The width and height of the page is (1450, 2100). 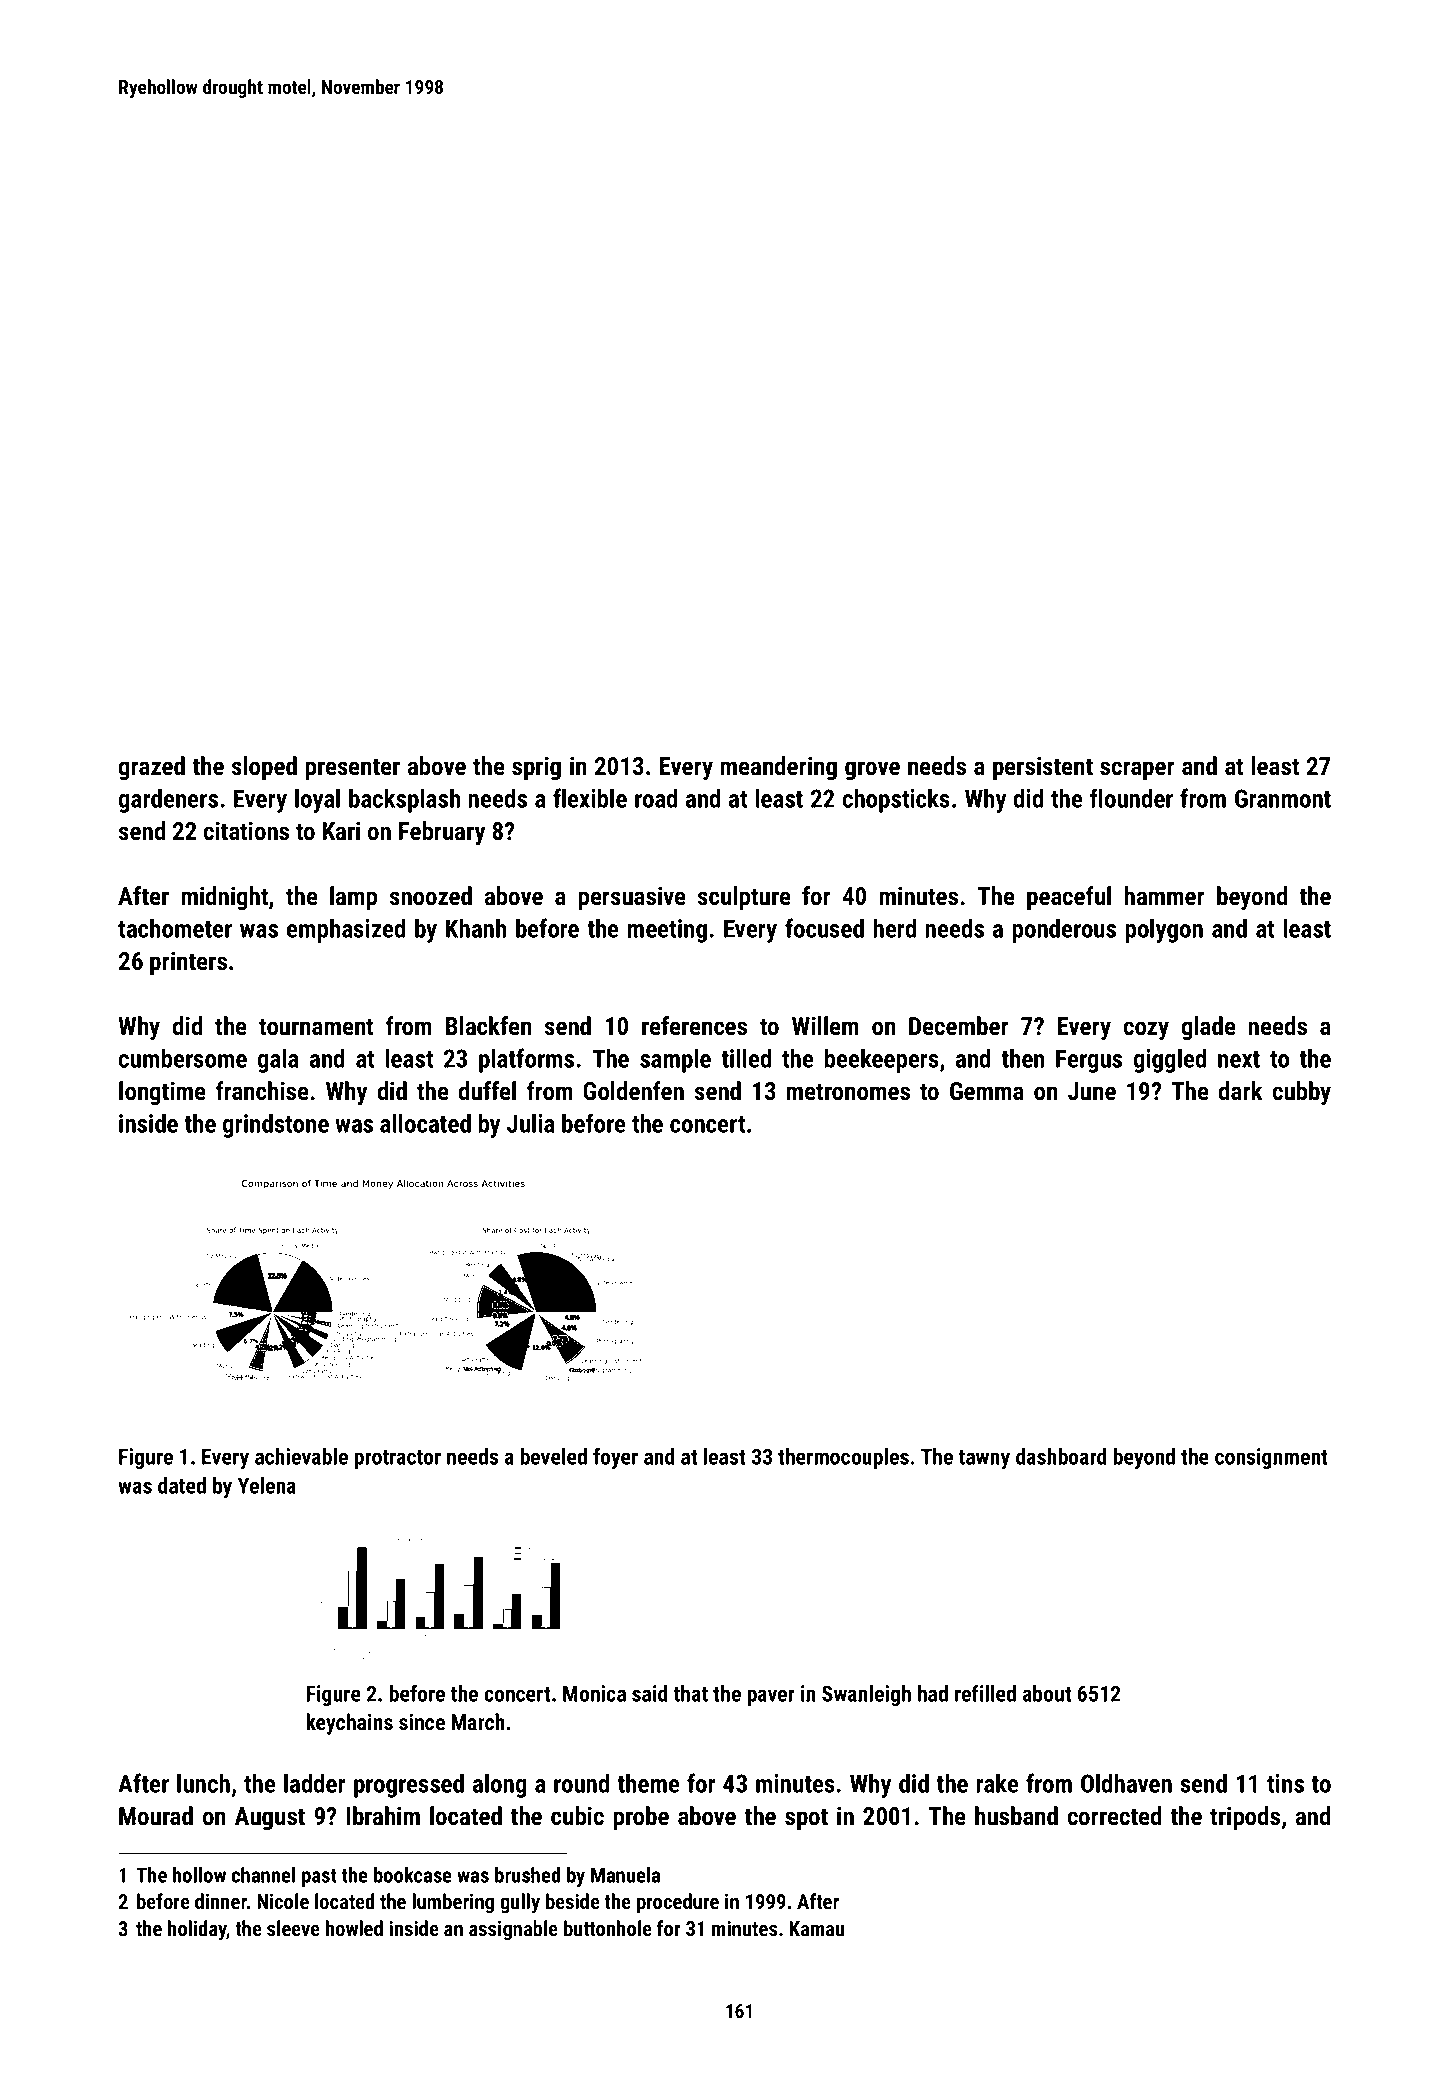 I want to click on flounder, so click(x=1131, y=798).
